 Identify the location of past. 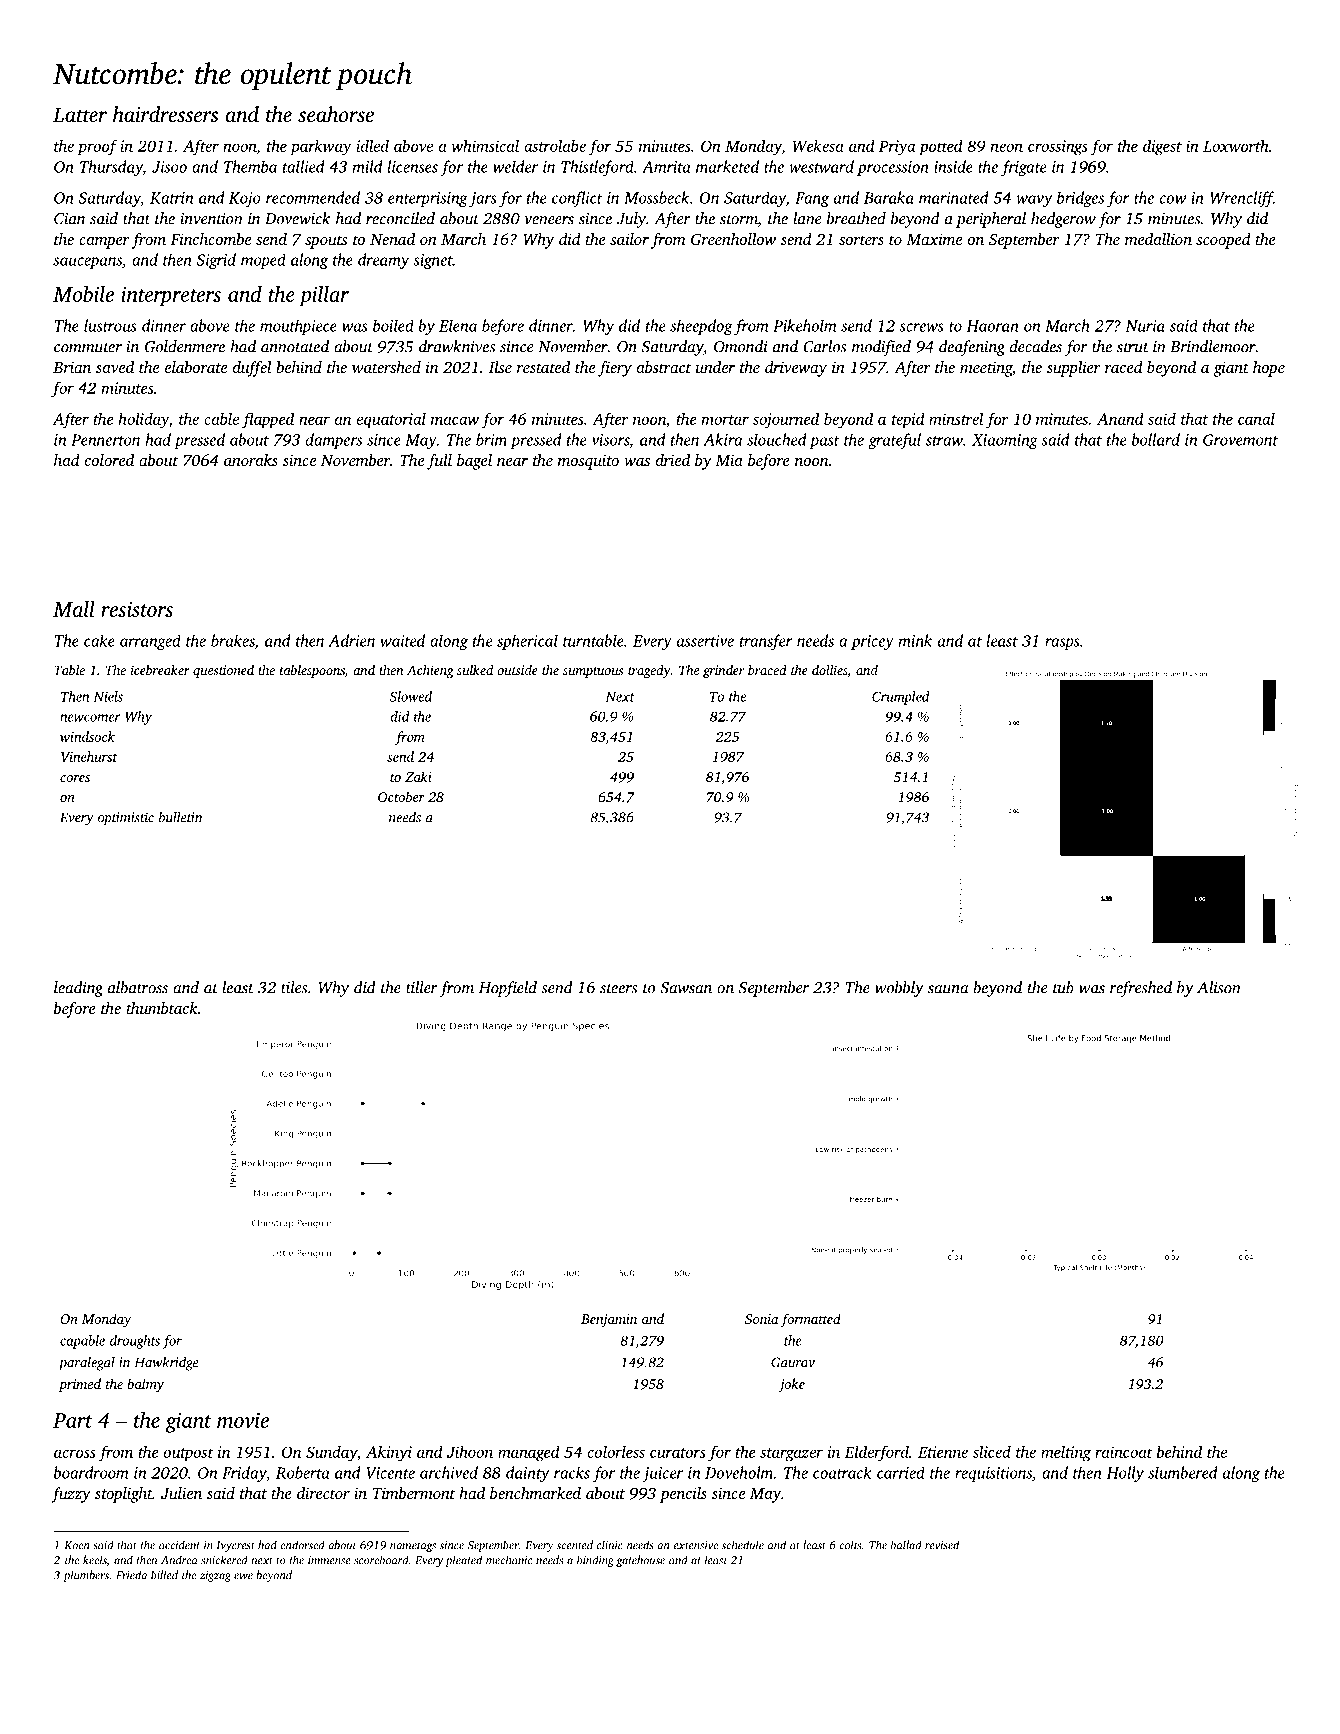
(824, 442).
